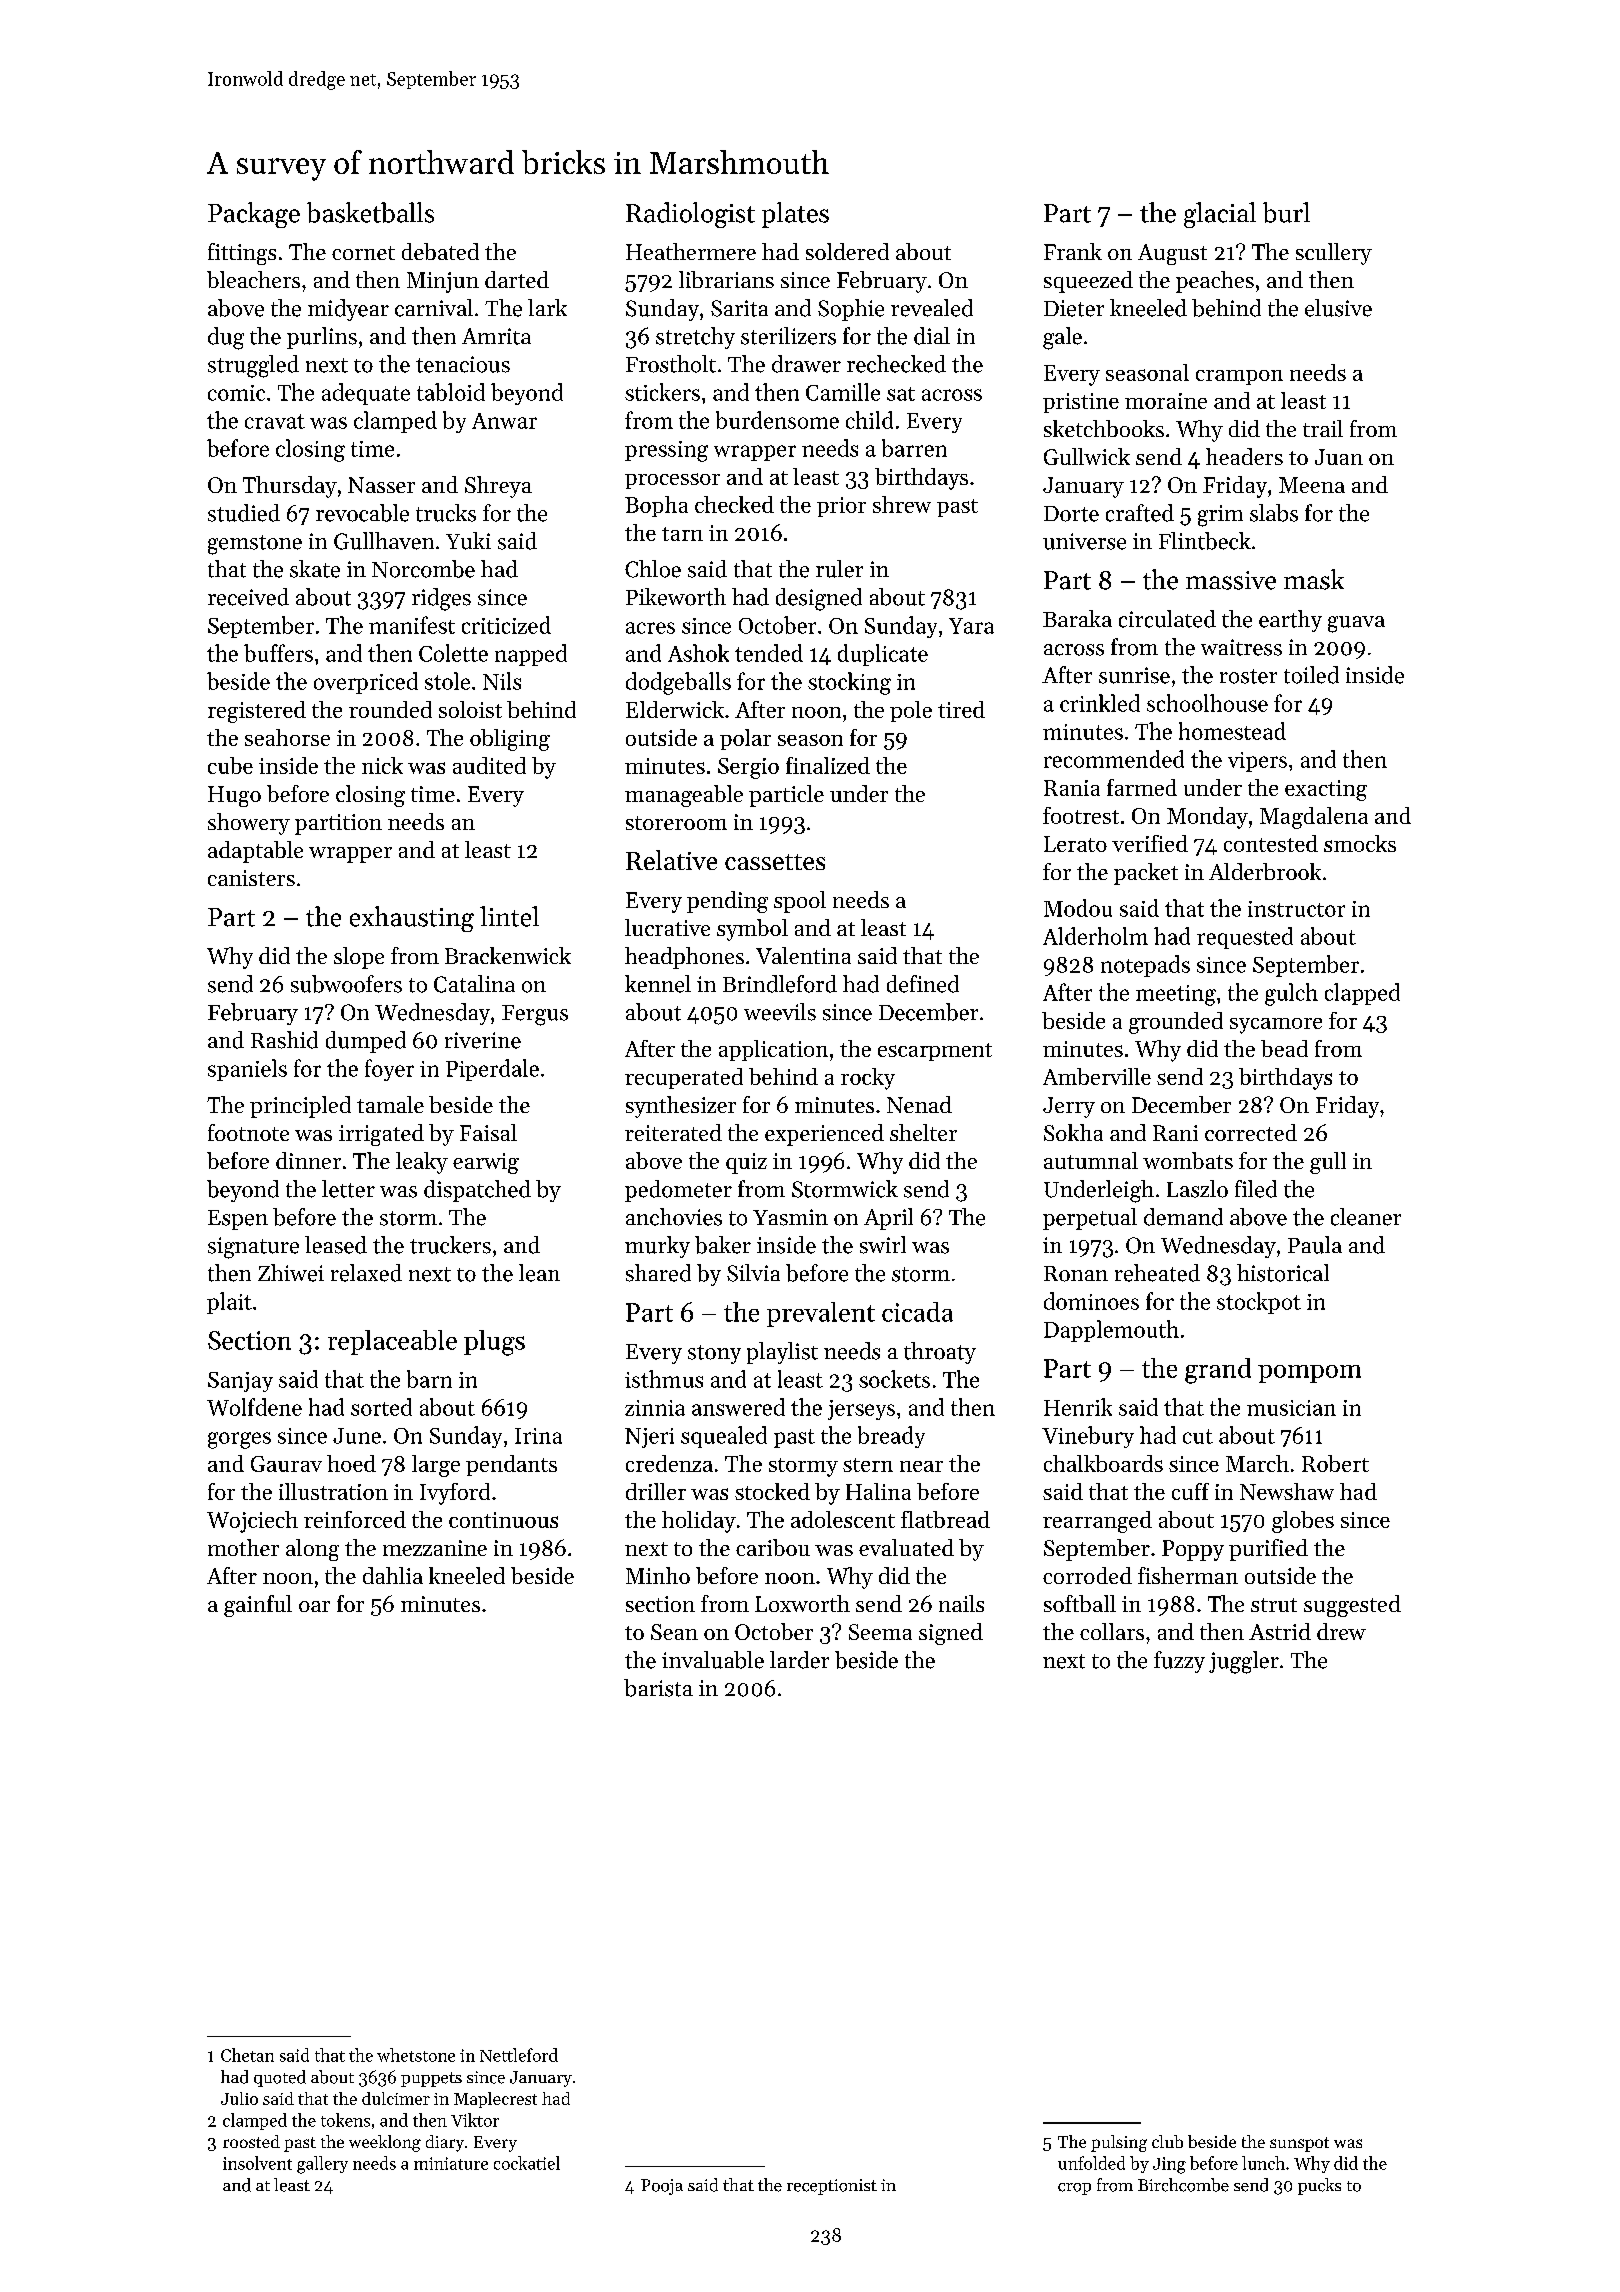 This document has width=1620, height=2292. Describe the element at coordinates (832, 2187) in the document. I see `receptionist` at that location.
